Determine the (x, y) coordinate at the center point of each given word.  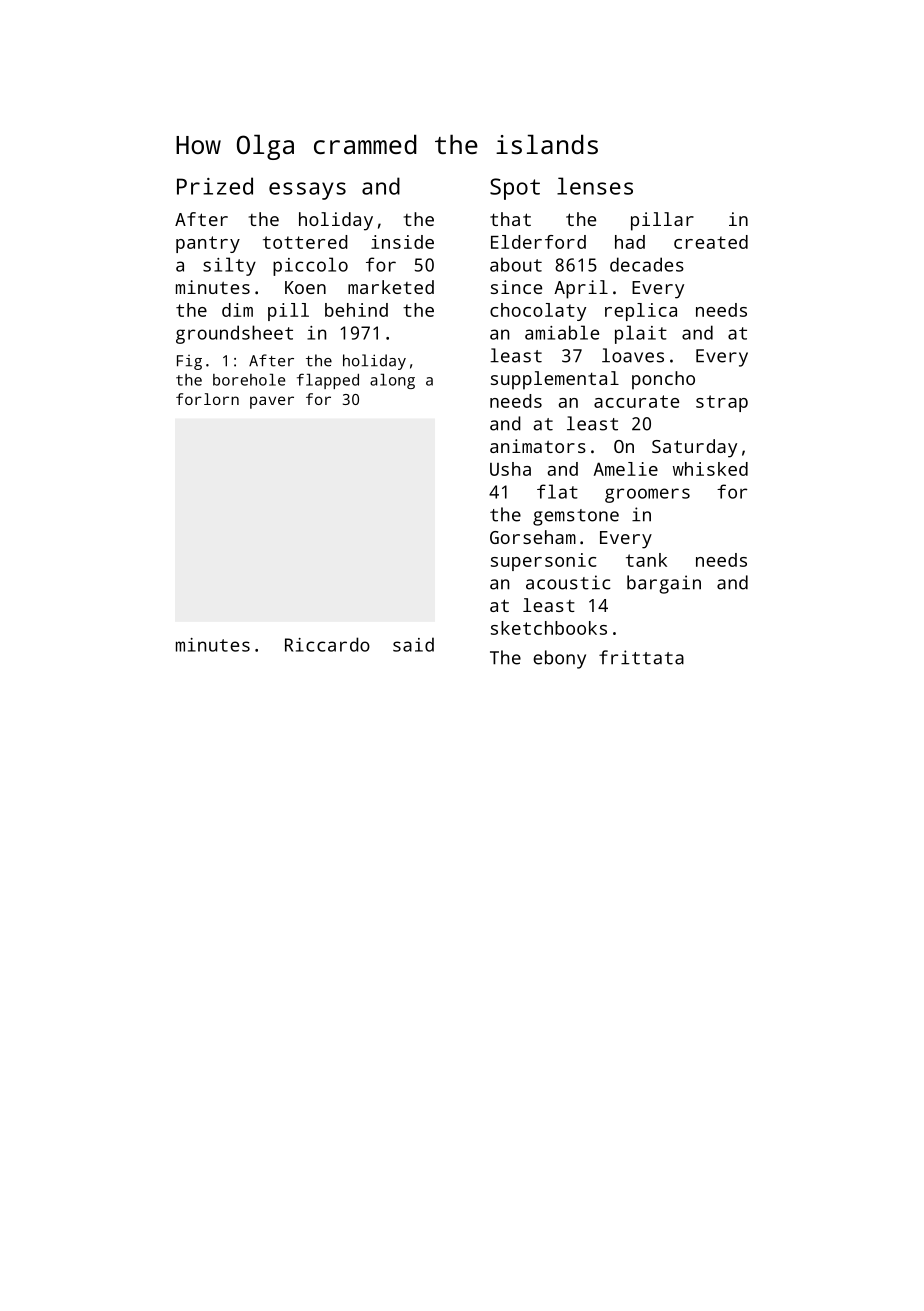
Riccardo (327, 644)
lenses (595, 186)
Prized (215, 186)
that (510, 219)
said (413, 644)
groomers (647, 495)
